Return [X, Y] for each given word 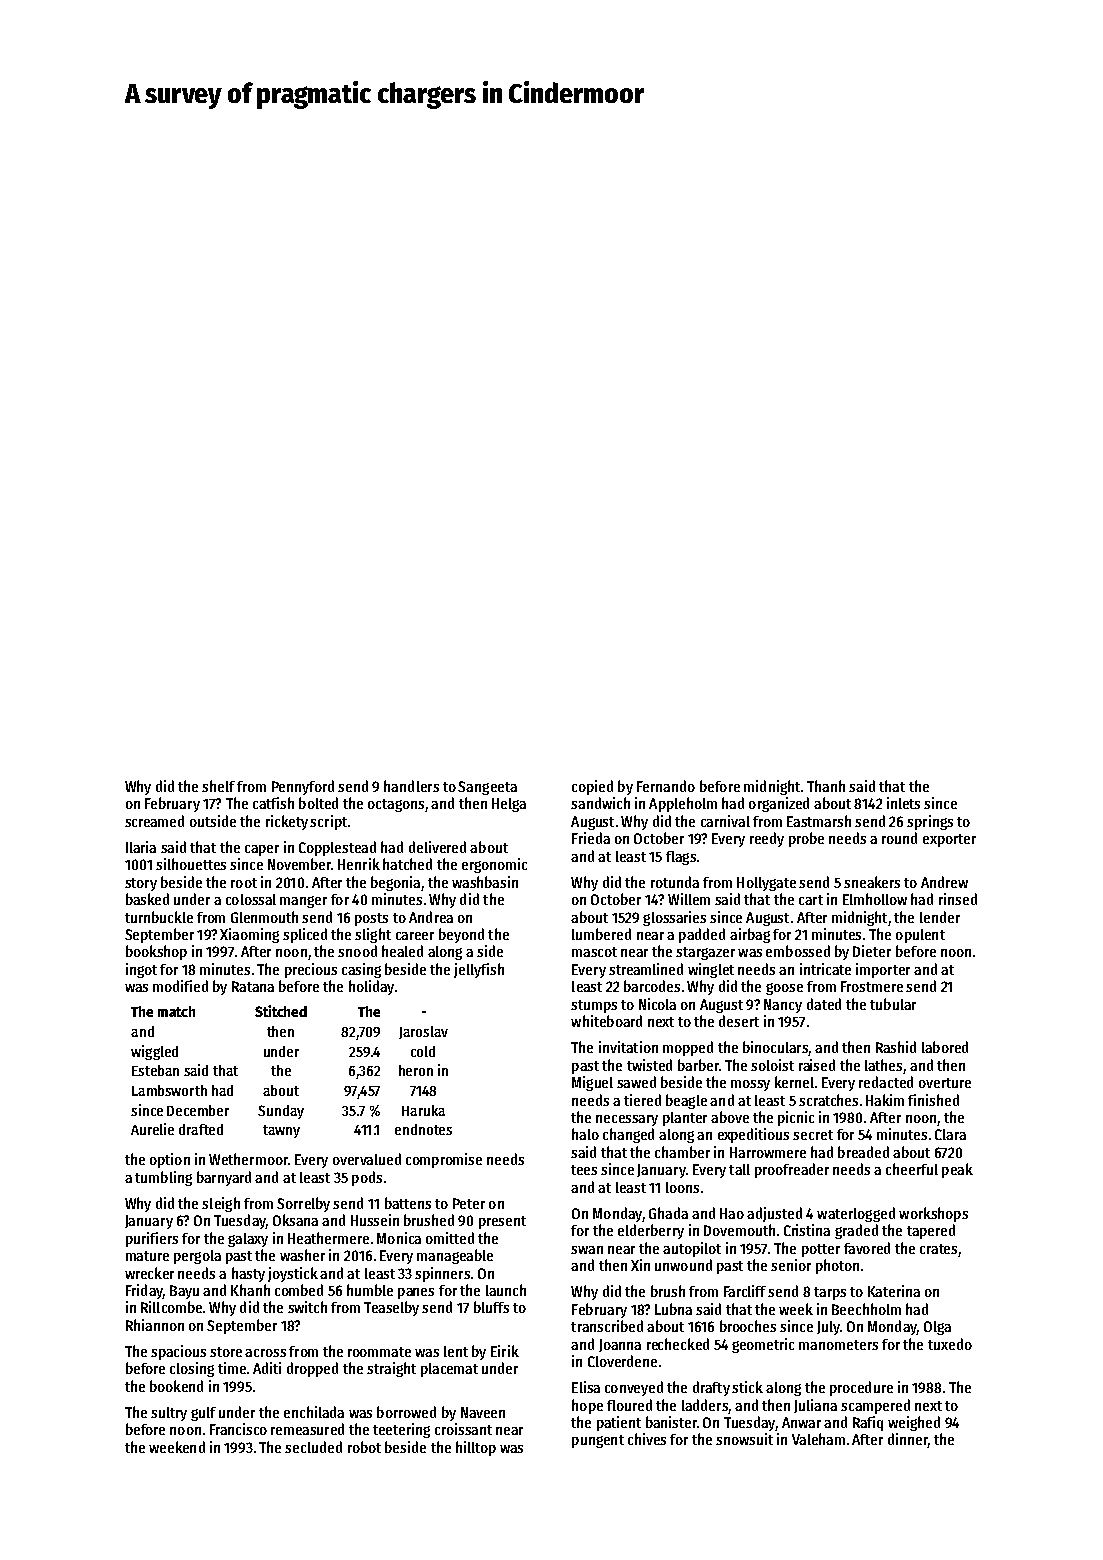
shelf [218, 786]
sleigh [221, 1204]
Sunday [281, 1112]
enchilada [314, 1412]
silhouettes [191, 864]
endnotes [423, 1129]
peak [957, 1170]
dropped [312, 1369]
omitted [450, 1238]
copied [592, 787]
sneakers [872, 882]
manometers [838, 1345]
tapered [931, 1231]
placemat [449, 1370]
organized [779, 804]
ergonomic [494, 865]
